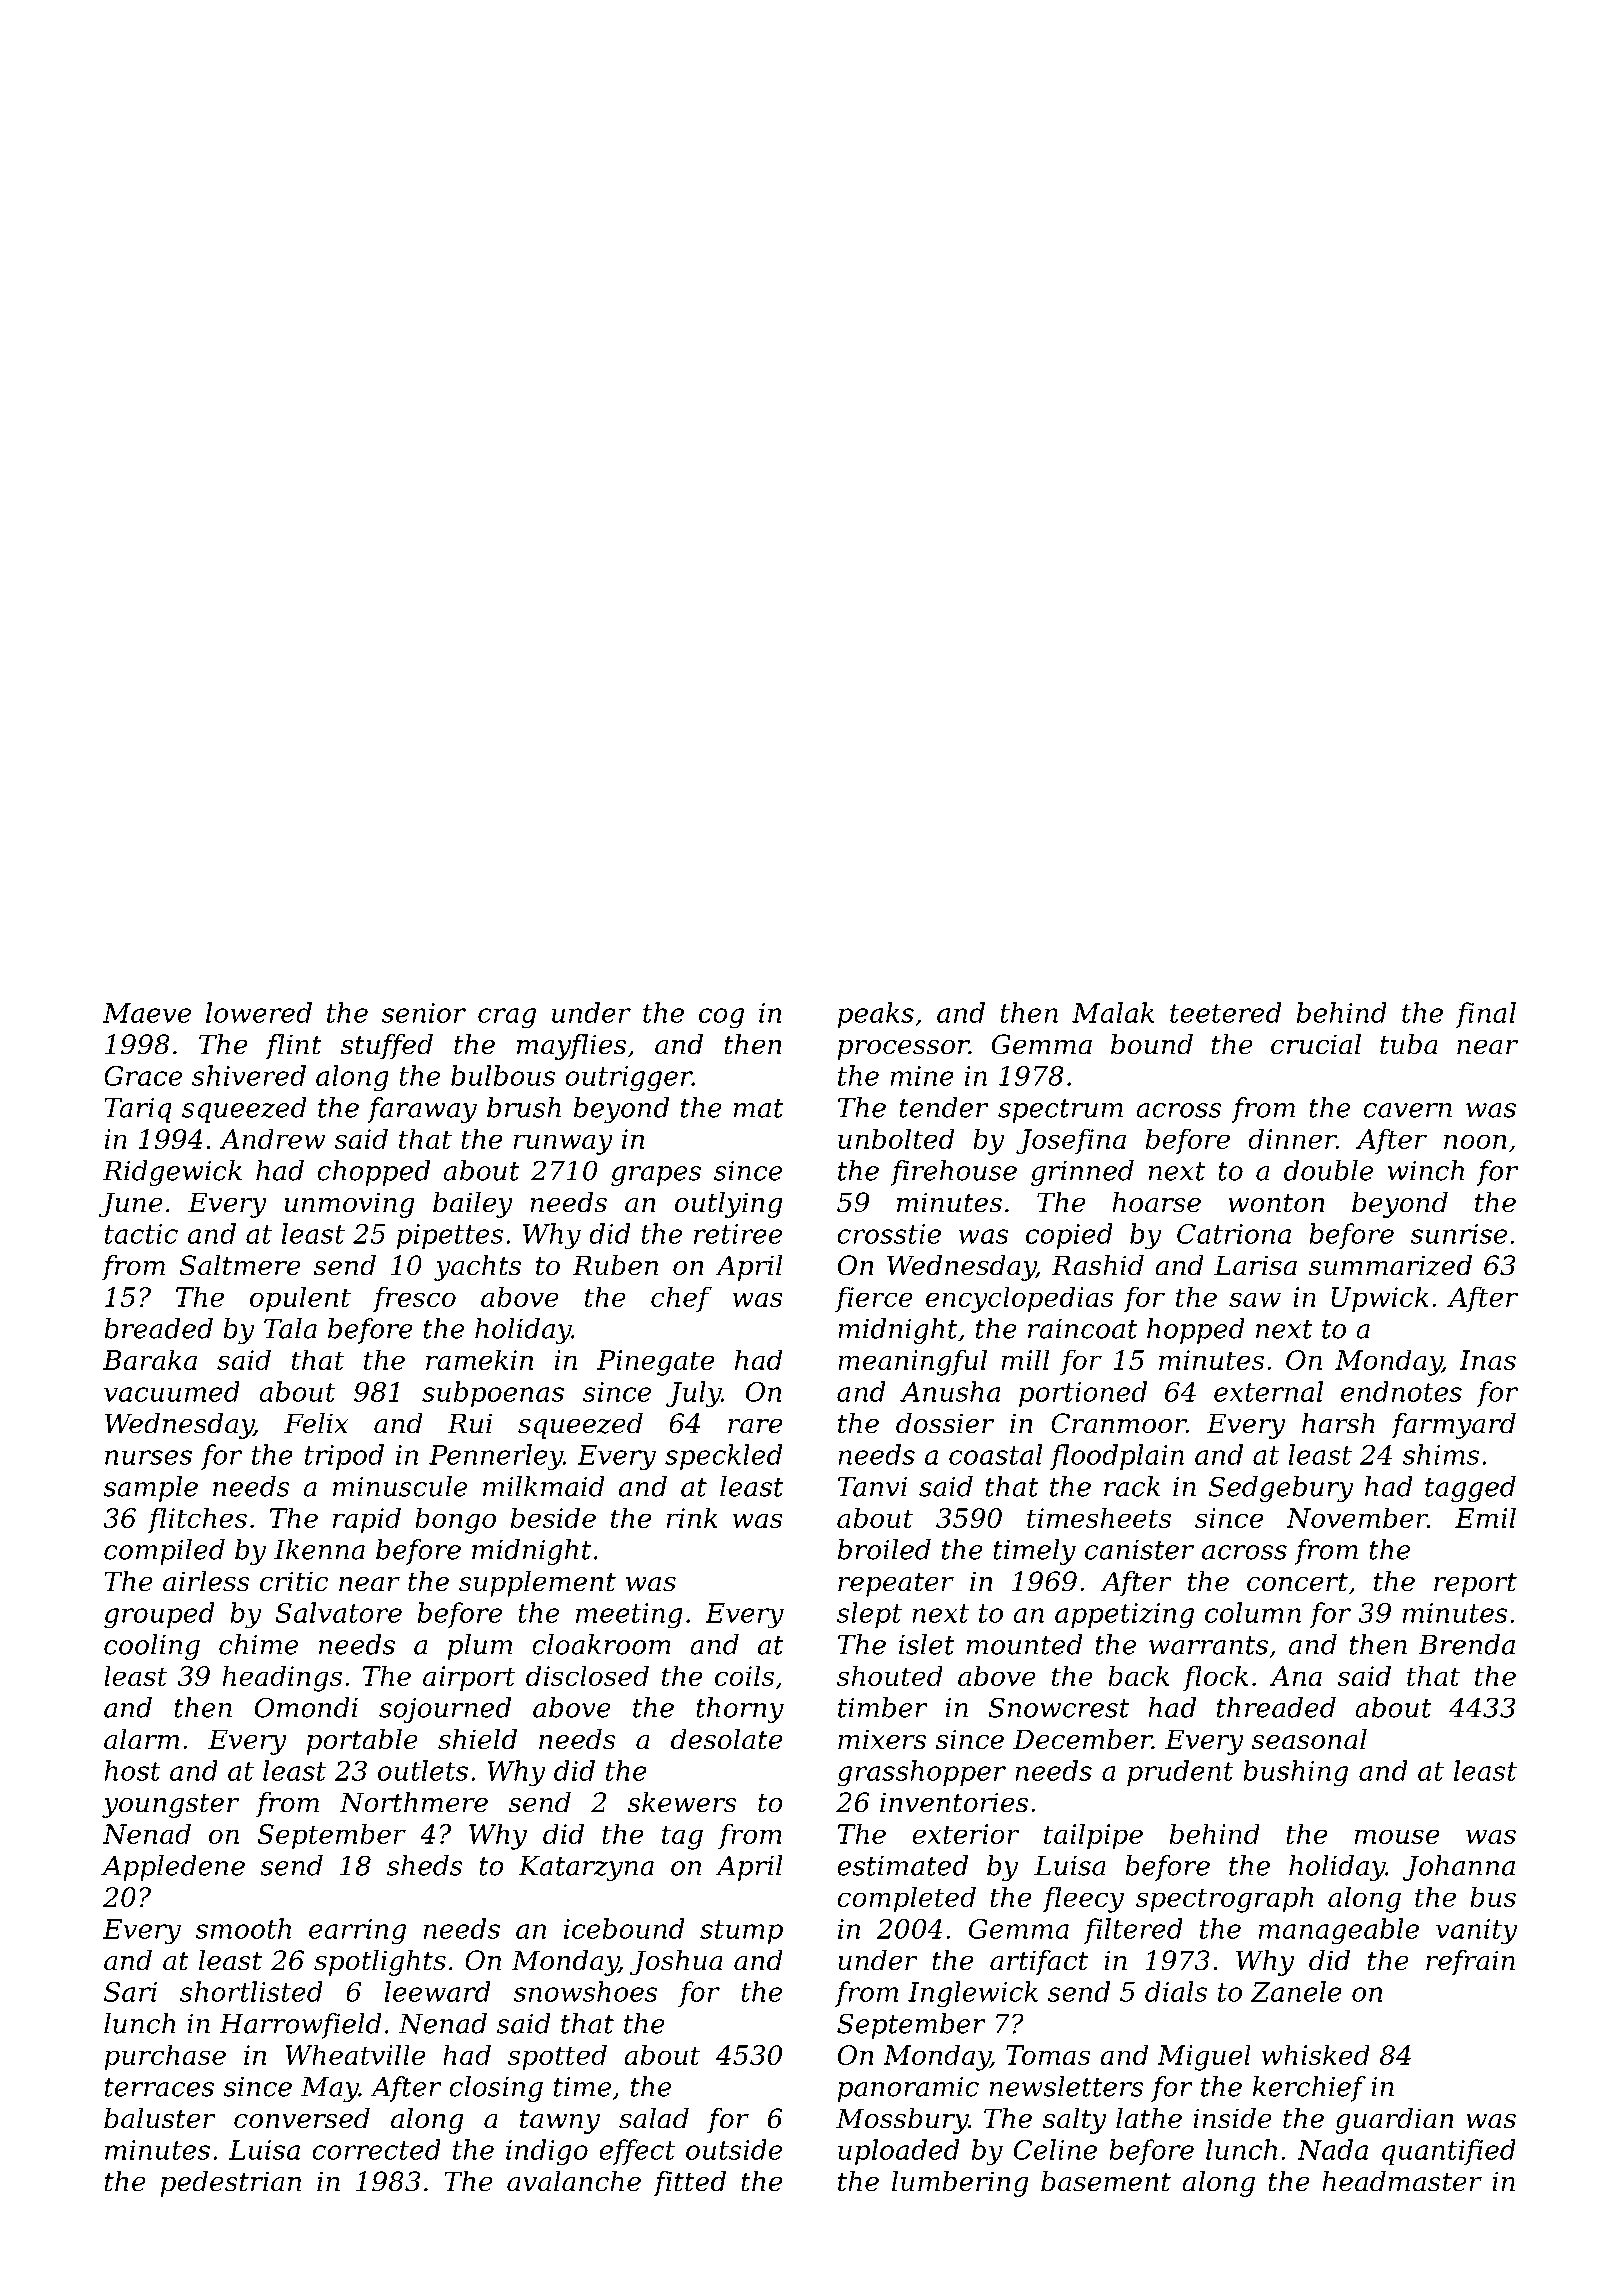  I want to click on Grace, so click(143, 1076).
